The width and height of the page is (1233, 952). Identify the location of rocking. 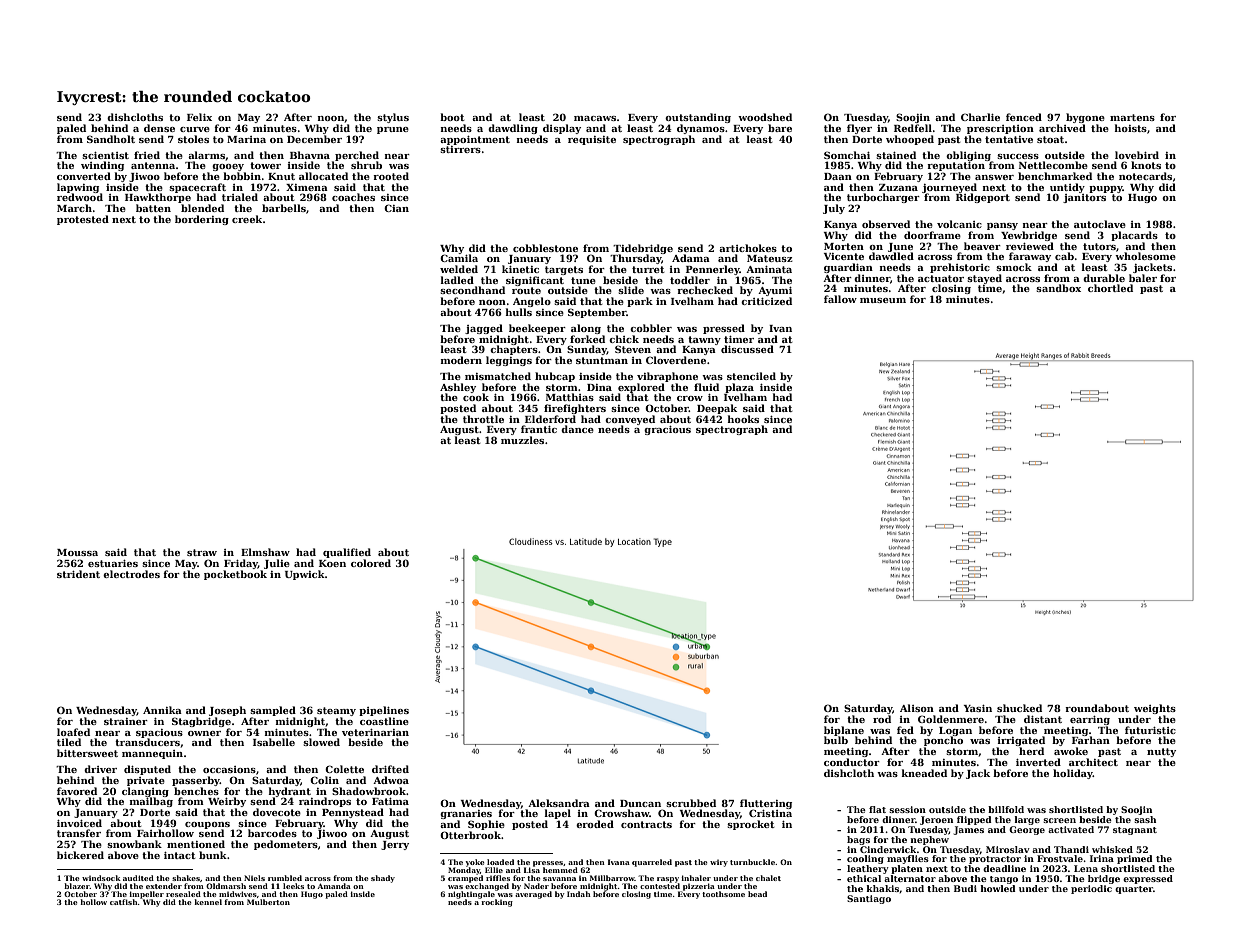
(497, 903).
